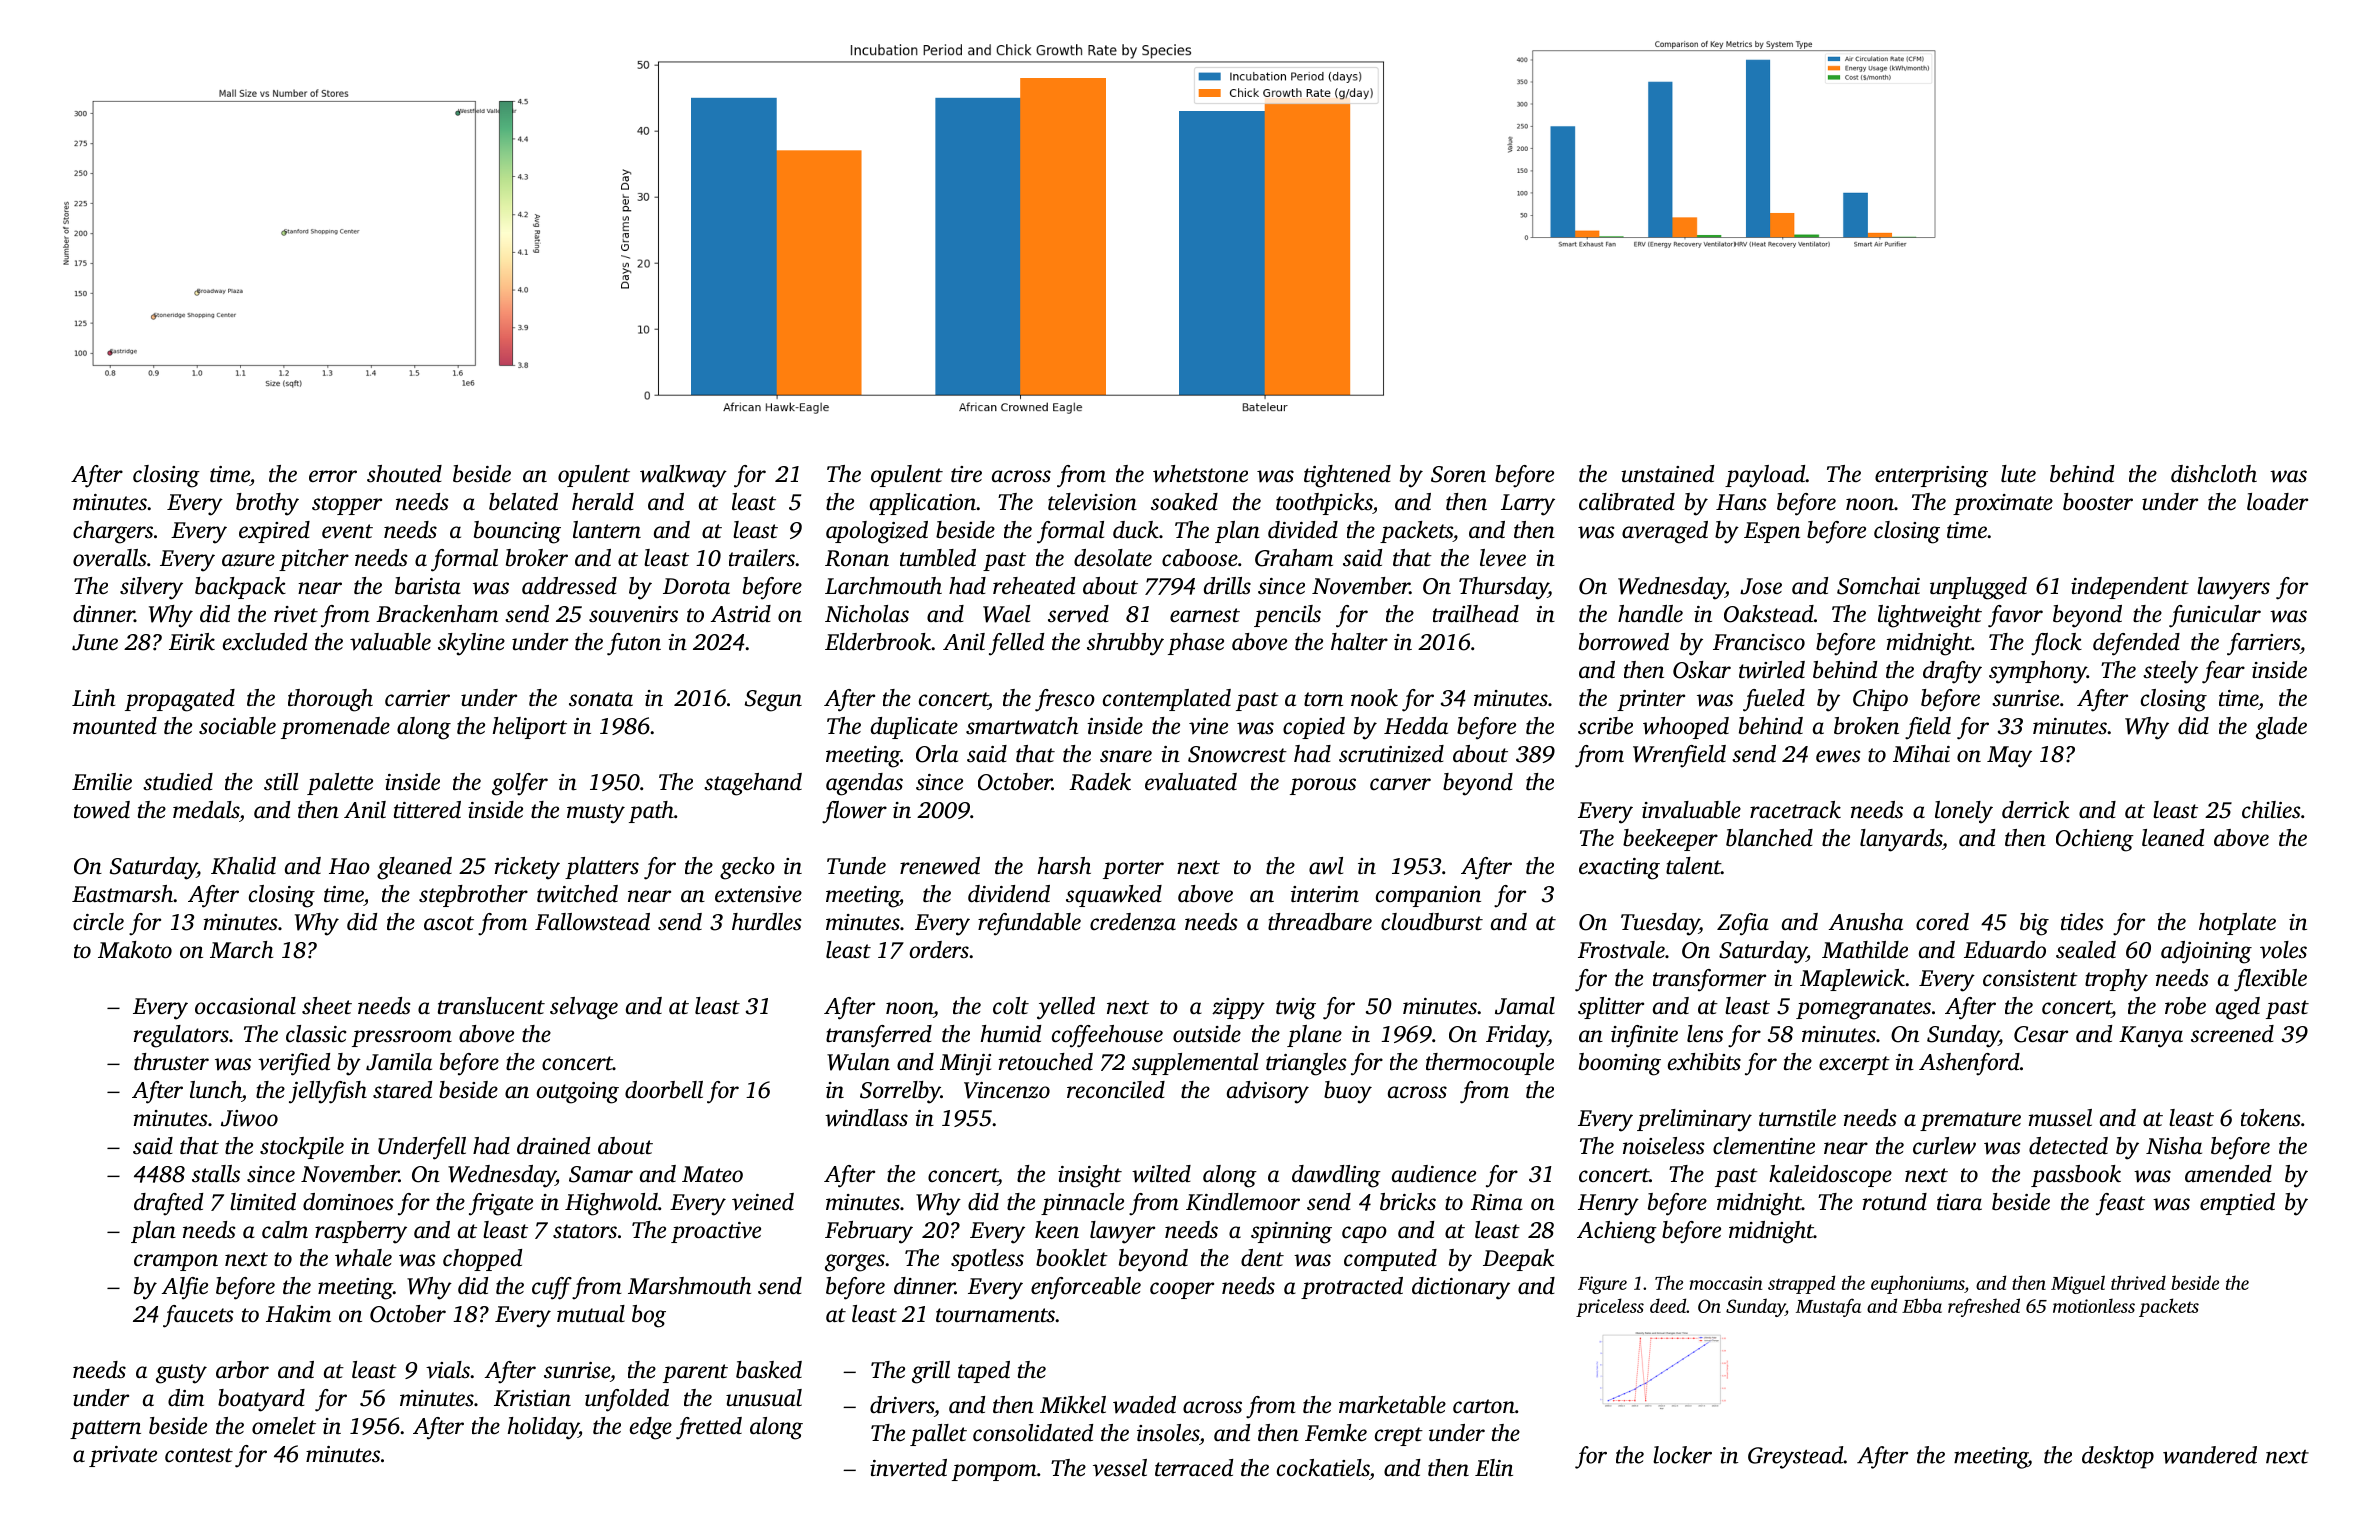 The height and width of the page is (1540, 2380). What do you see at coordinates (404, 474) in the page?
I see `shouted` at bounding box center [404, 474].
